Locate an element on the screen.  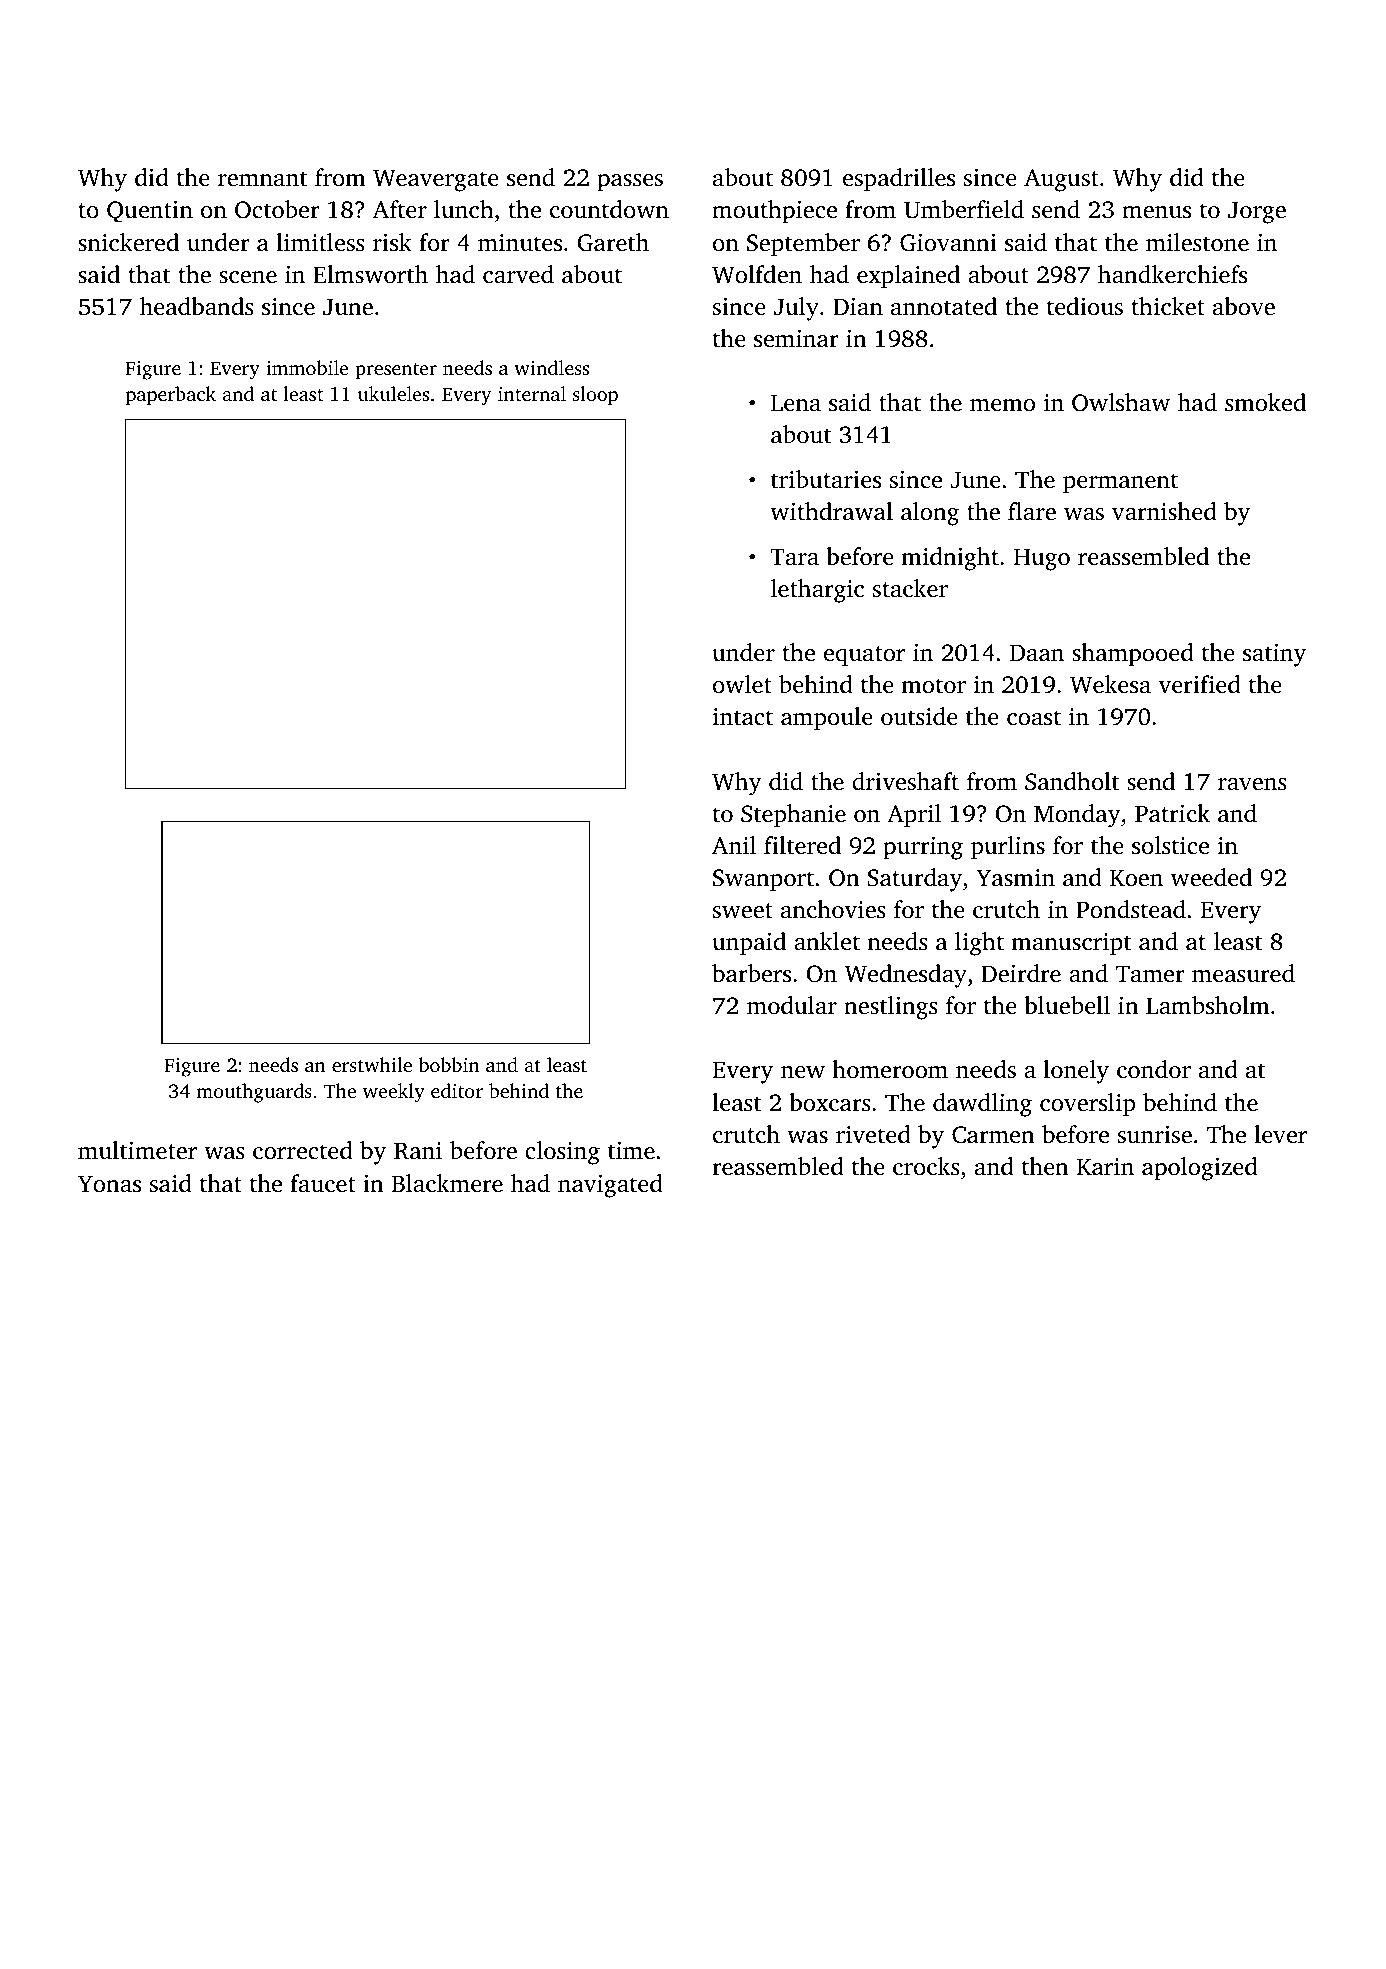
navigated is located at coordinates (610, 1186).
